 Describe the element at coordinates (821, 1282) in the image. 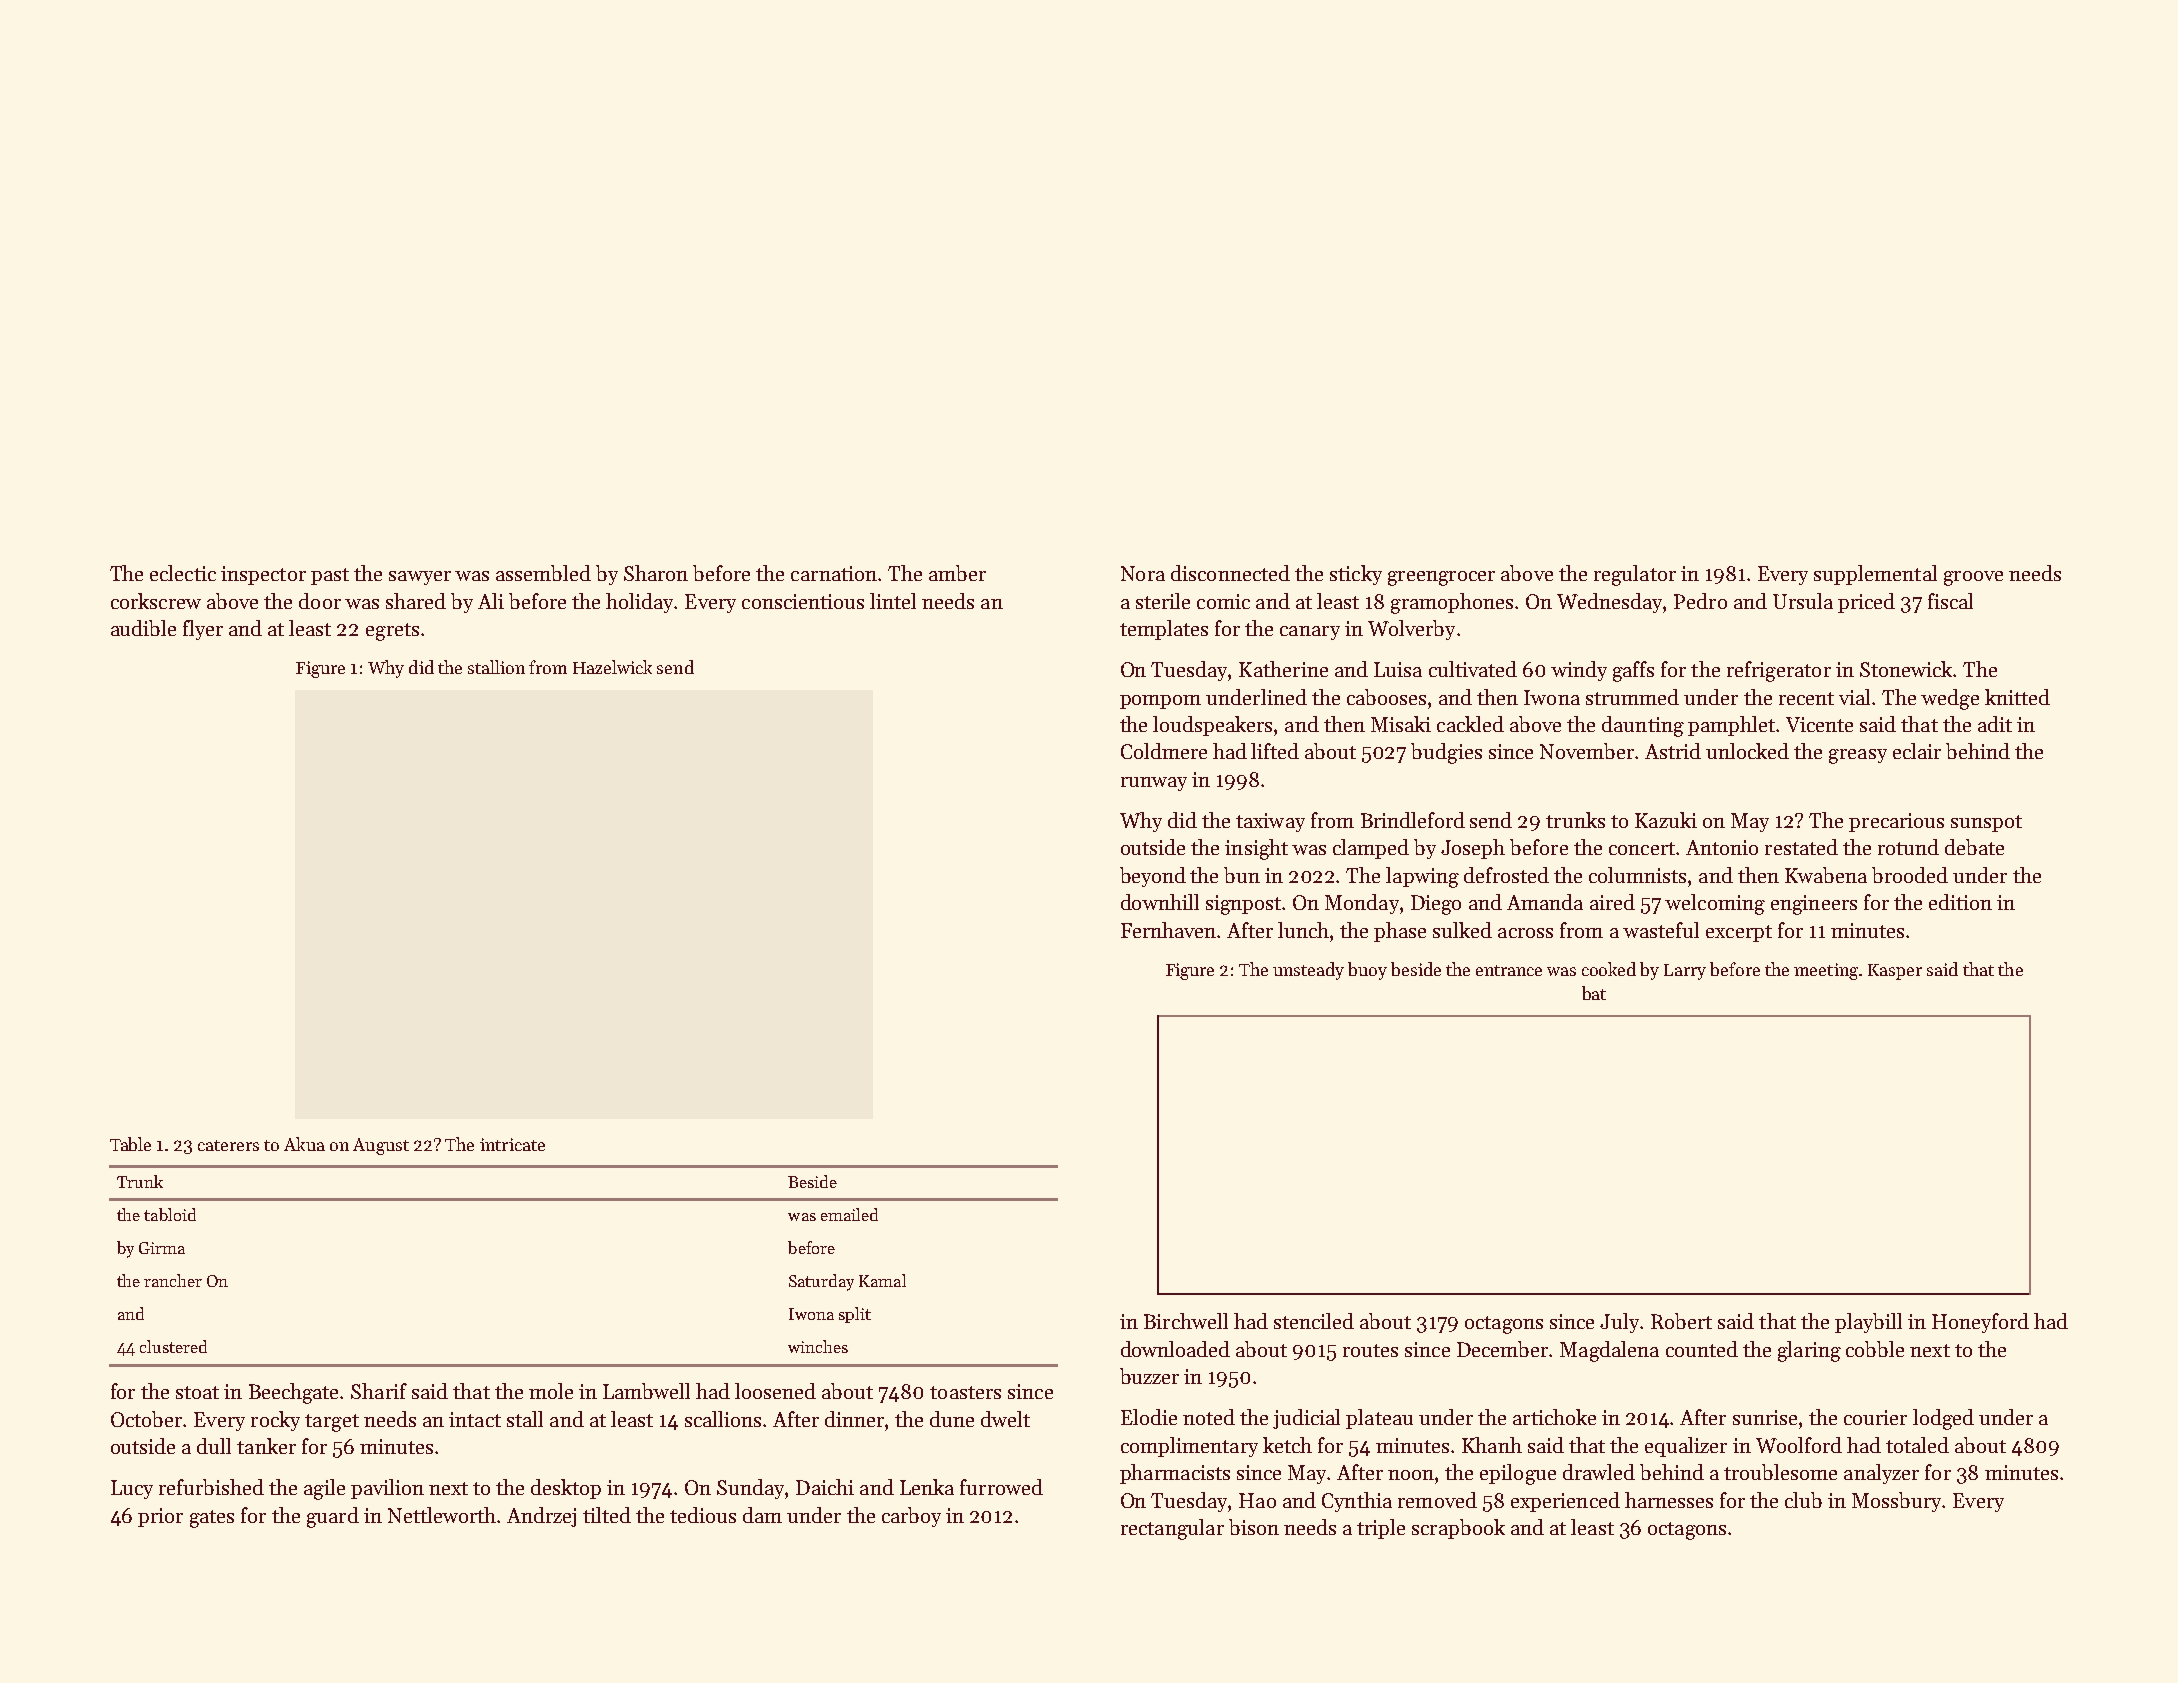

I see `Saturday` at that location.
